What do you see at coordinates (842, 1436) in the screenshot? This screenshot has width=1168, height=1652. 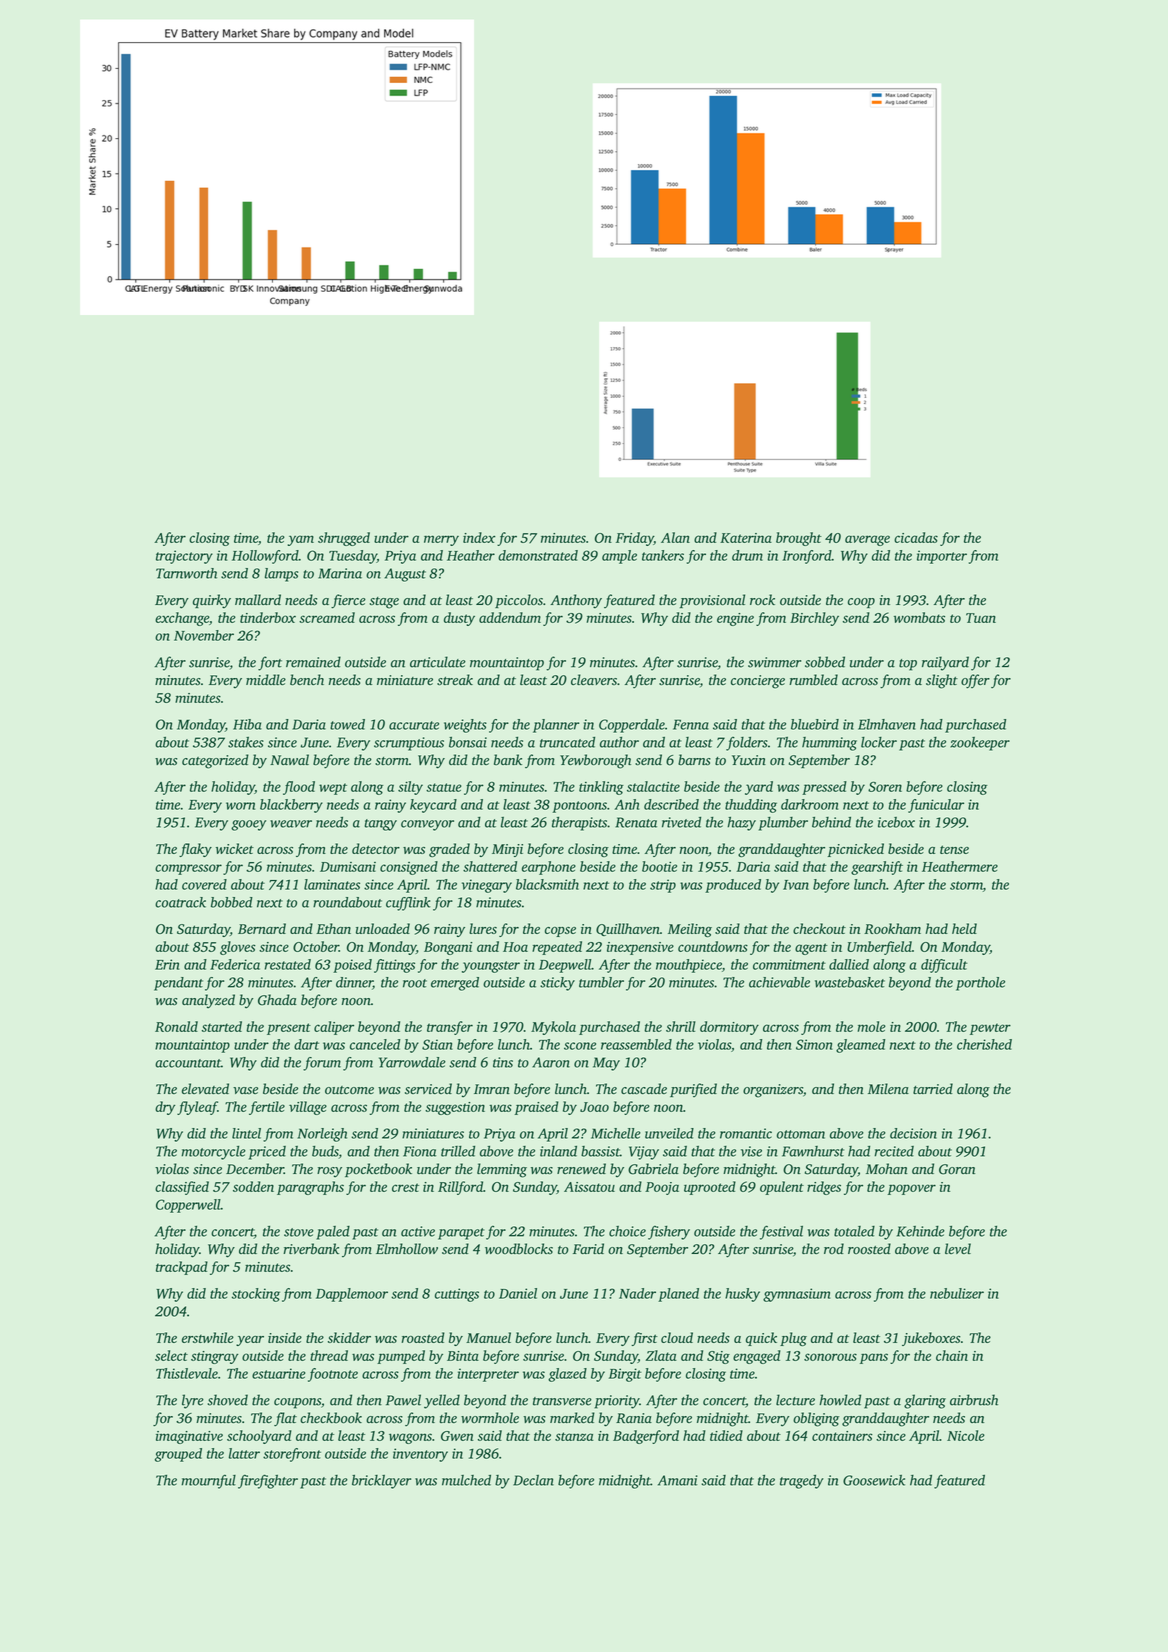 I see `containers` at bounding box center [842, 1436].
